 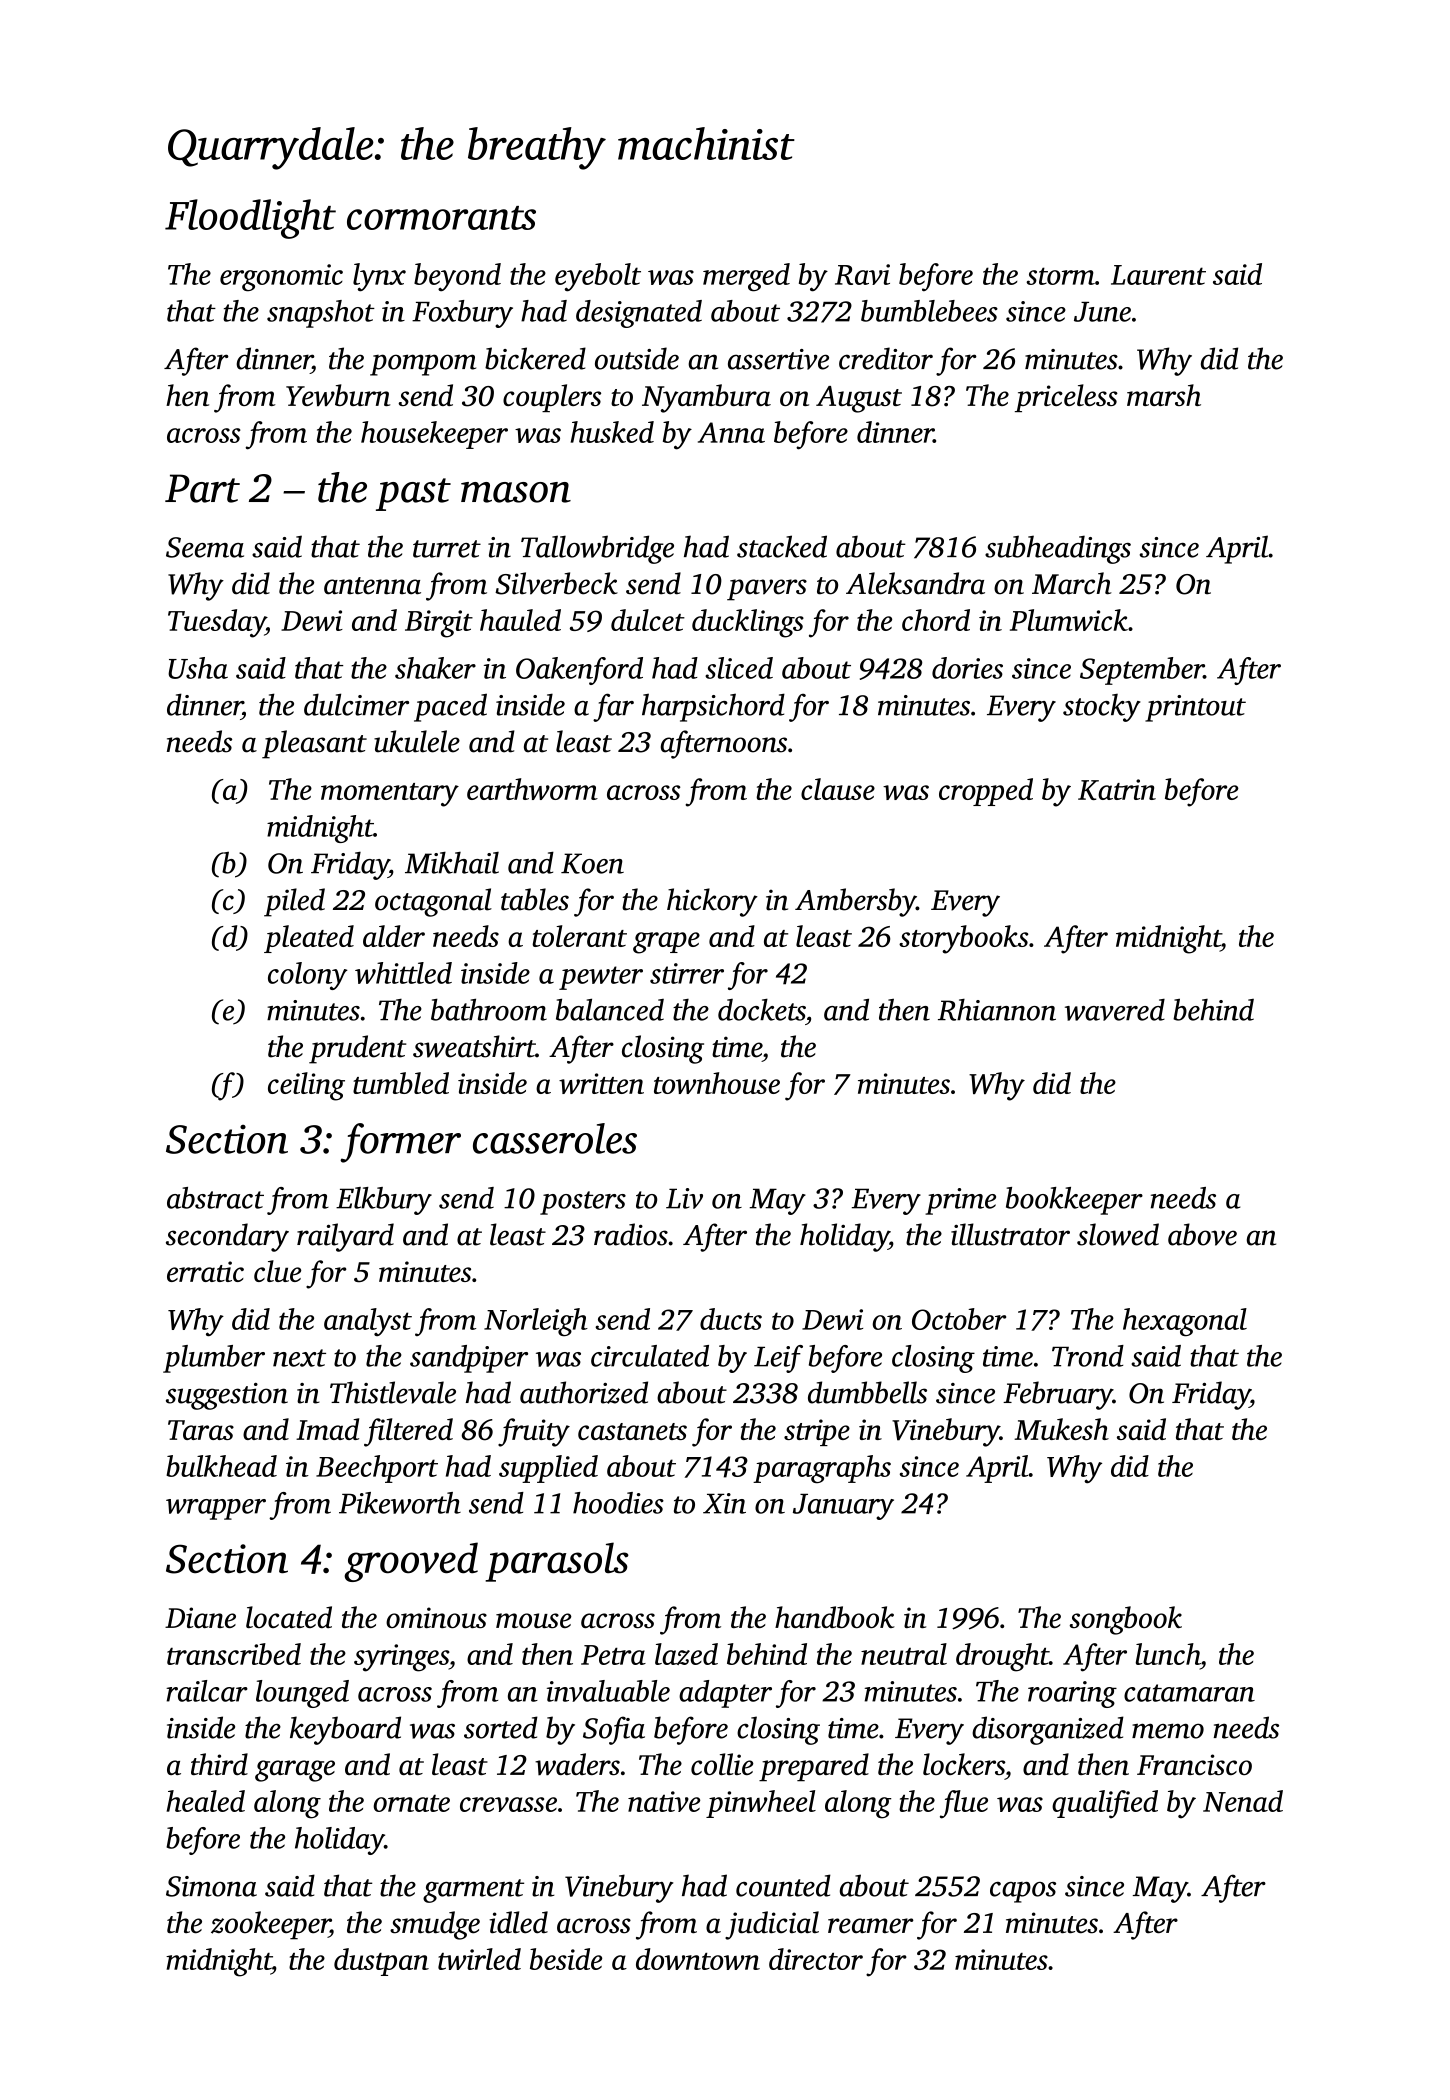 What do you see at coordinates (250, 219) in the image?
I see `Floodlight` at bounding box center [250, 219].
